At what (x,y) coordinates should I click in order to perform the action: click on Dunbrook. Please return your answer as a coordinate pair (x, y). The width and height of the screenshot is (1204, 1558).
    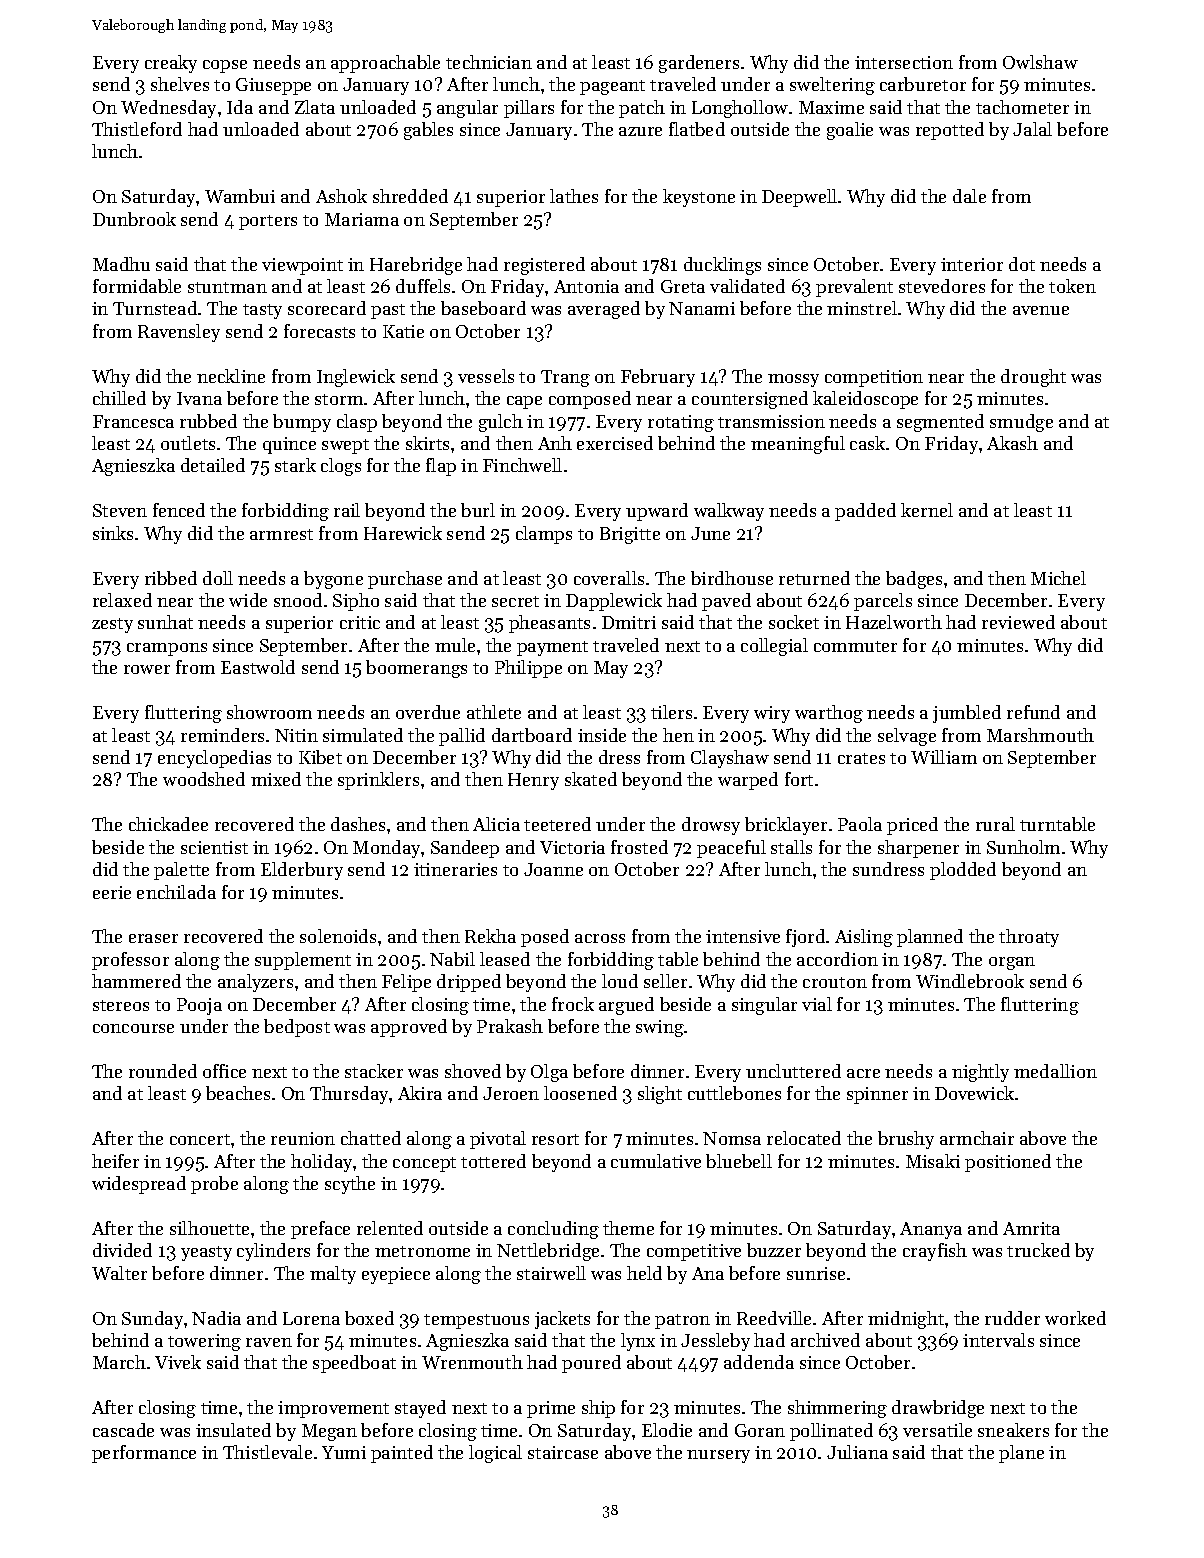
    Looking at the image, I should click on (134, 219).
